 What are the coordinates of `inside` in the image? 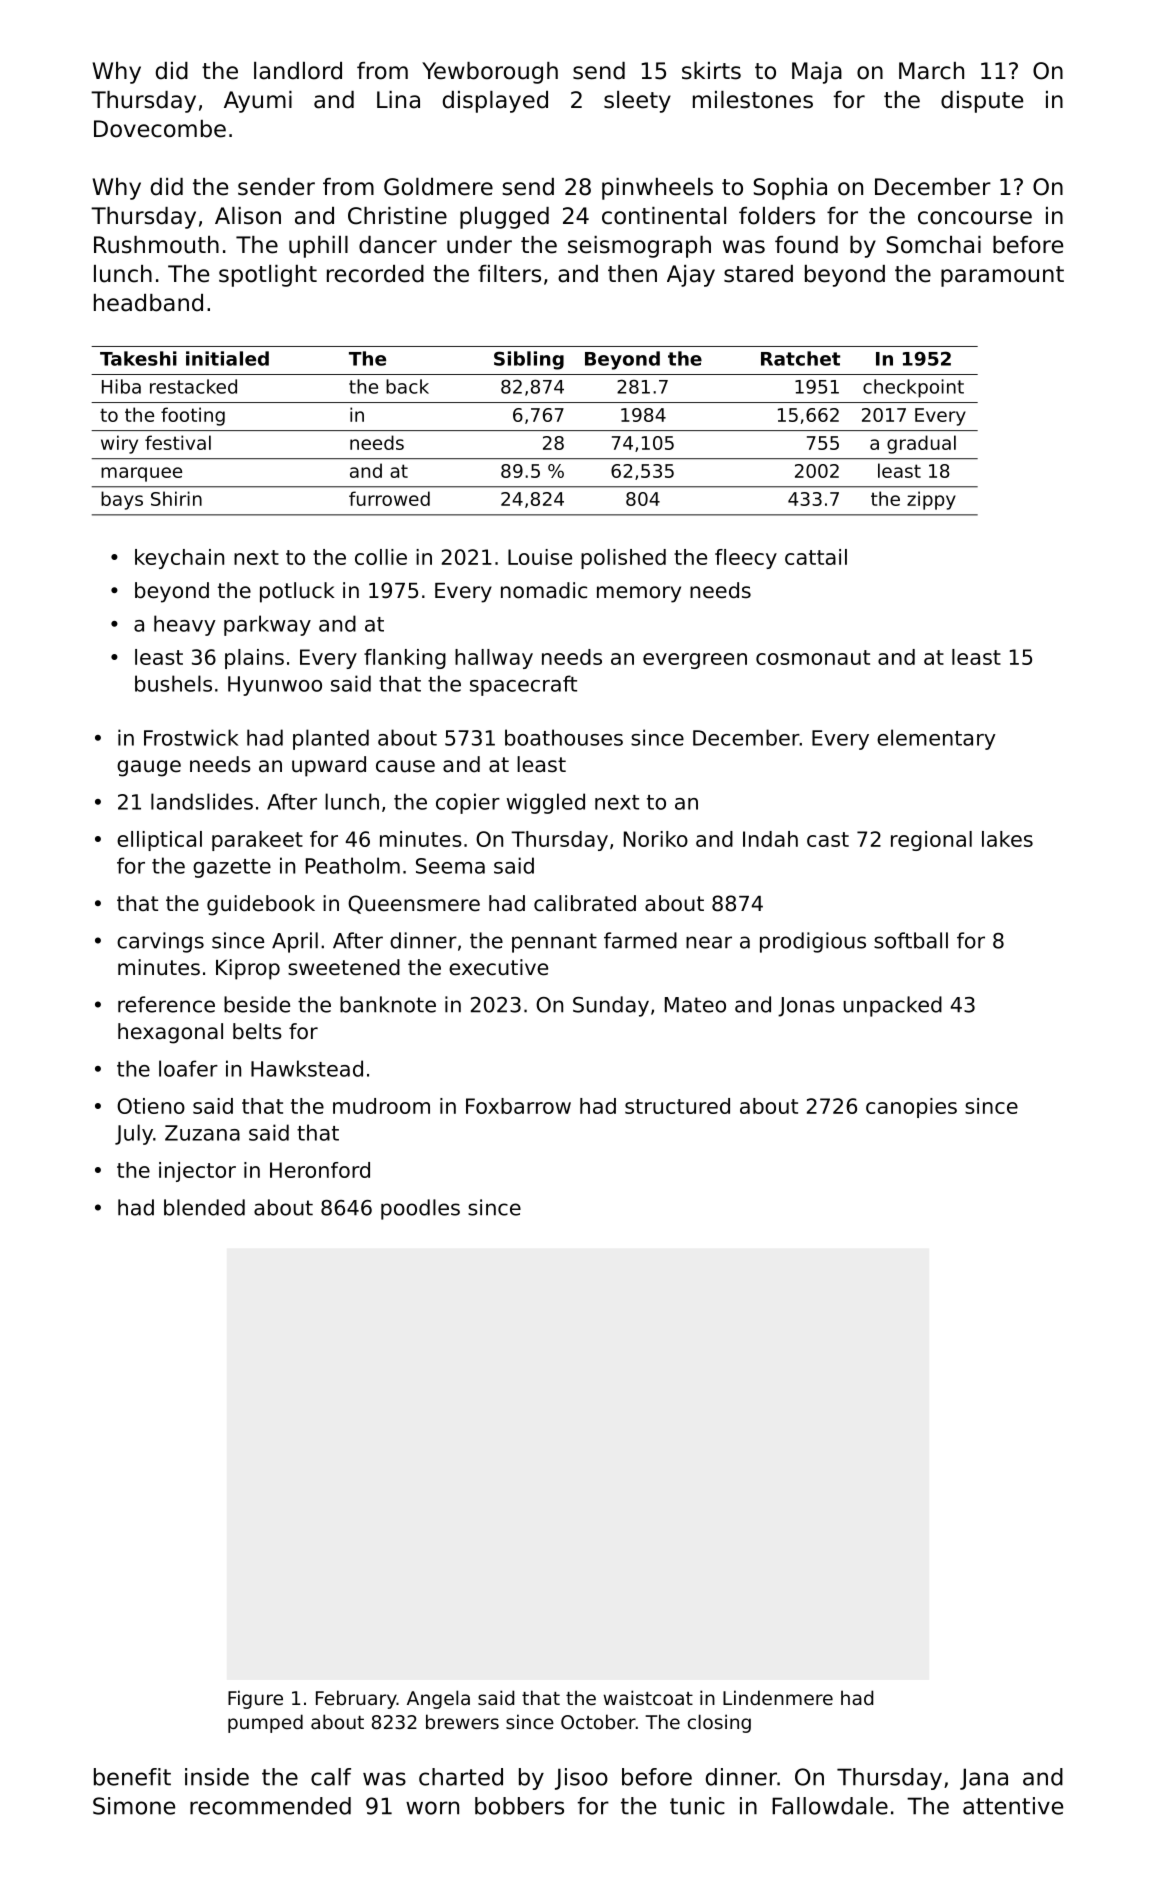 It's located at (217, 1777).
